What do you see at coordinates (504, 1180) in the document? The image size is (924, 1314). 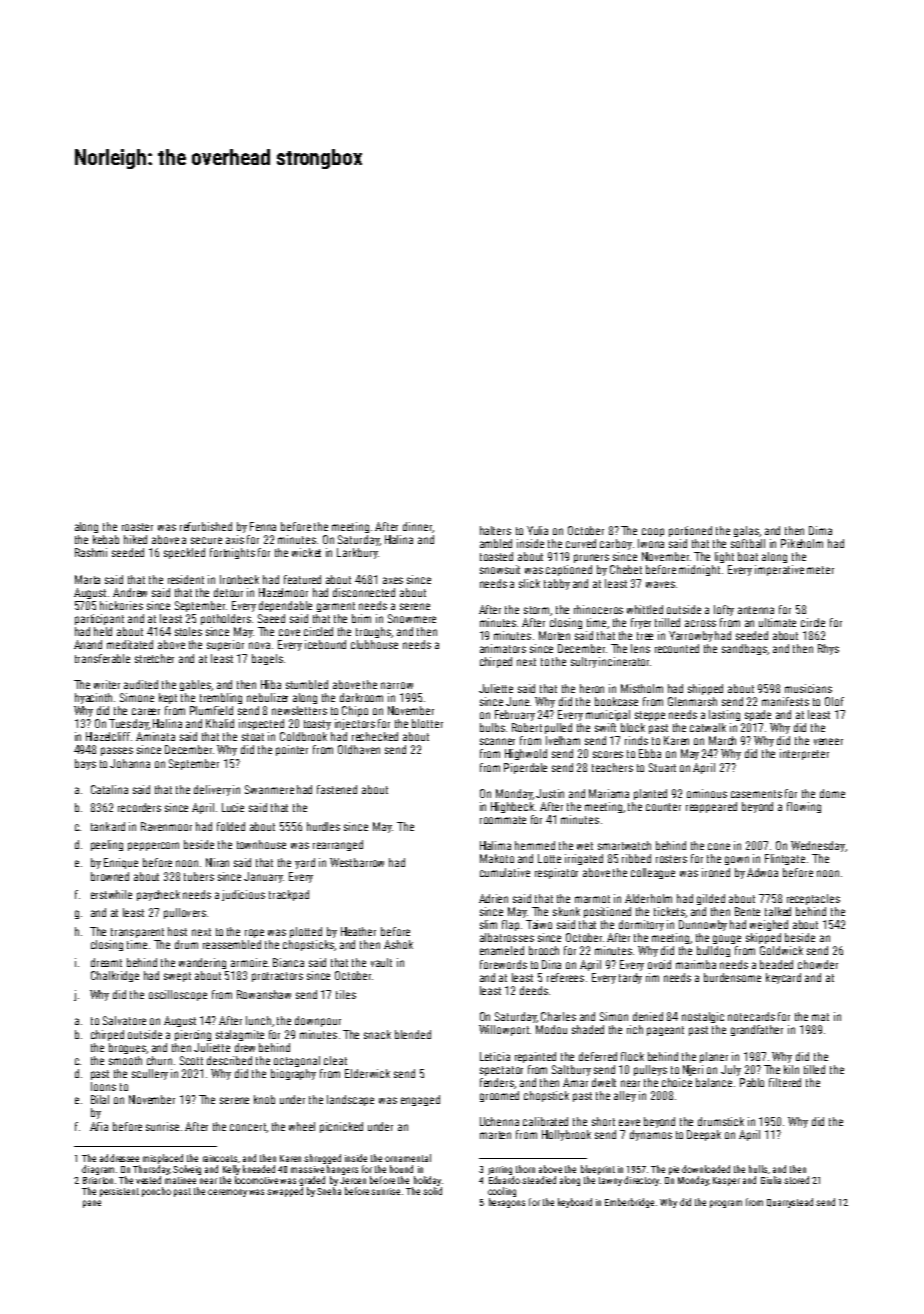 I see `Eduardo` at bounding box center [504, 1180].
